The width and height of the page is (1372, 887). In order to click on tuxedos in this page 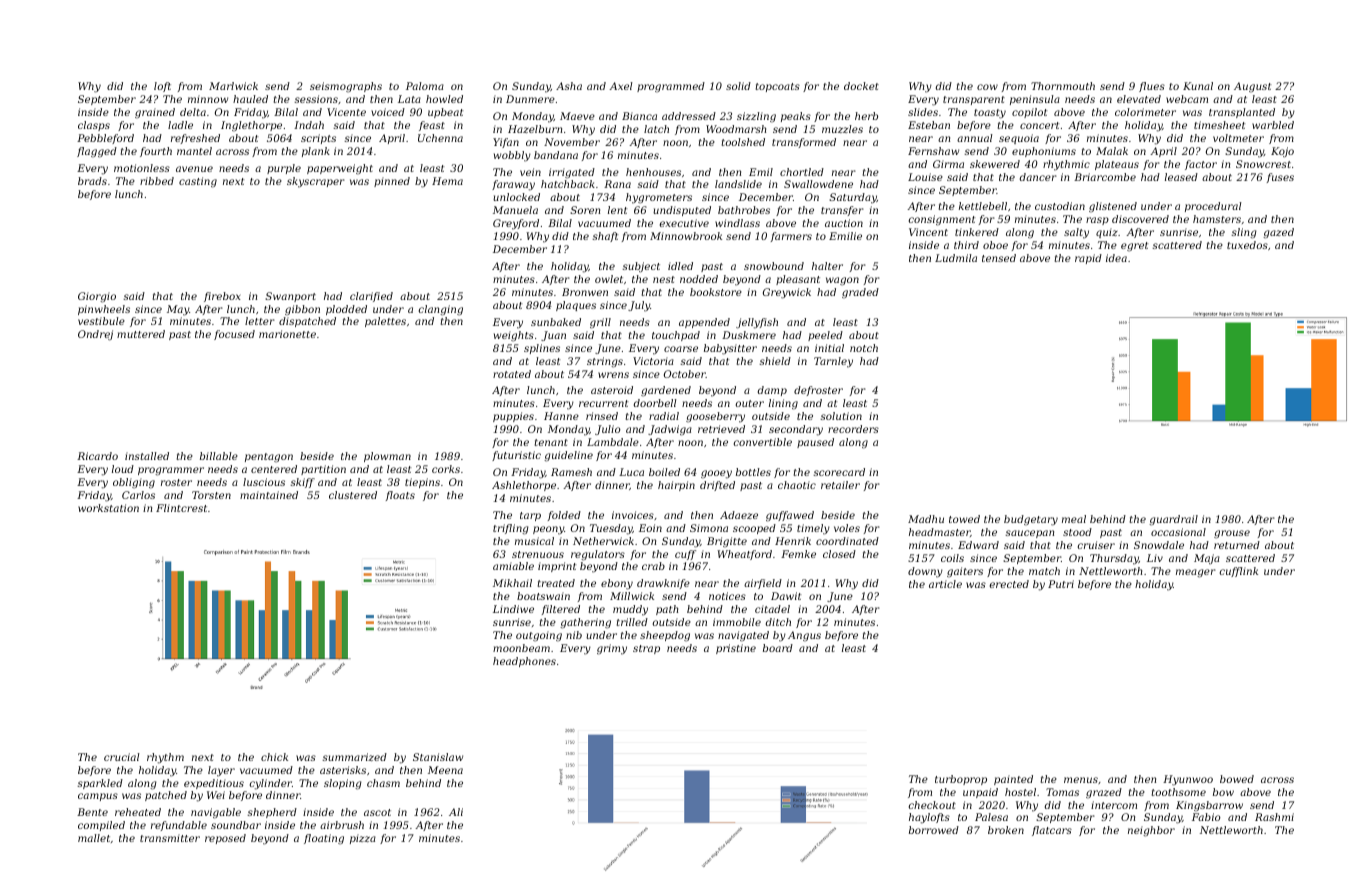, I will do `click(1247, 245)`.
